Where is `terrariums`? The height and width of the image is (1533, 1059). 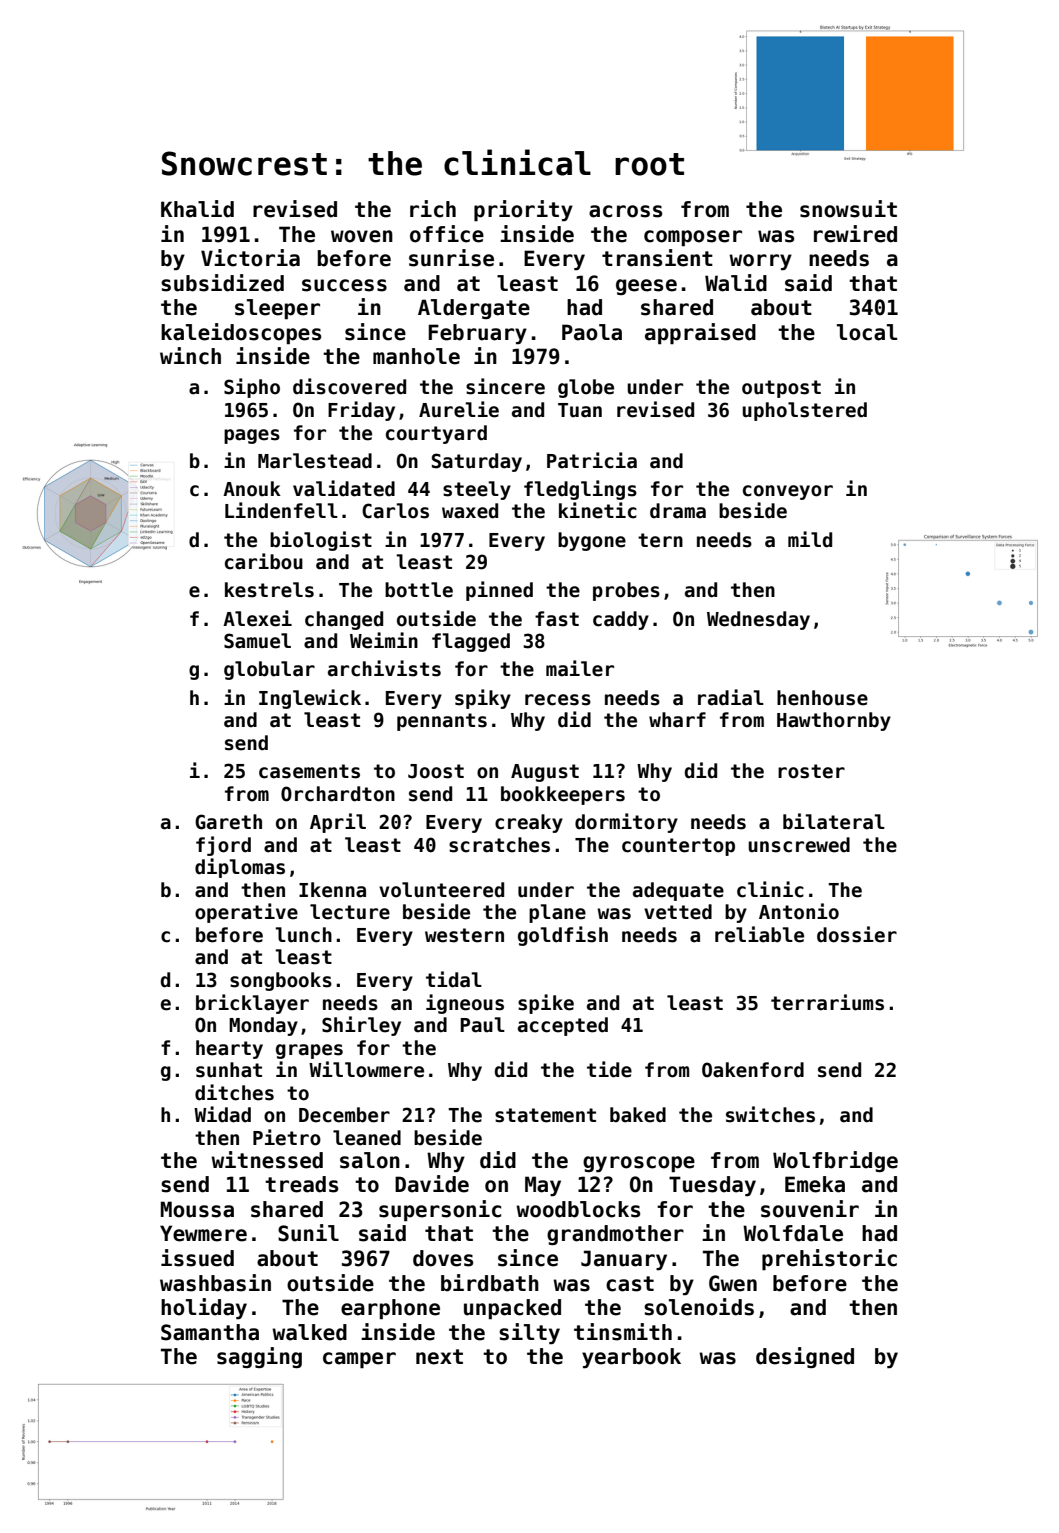
terrariums is located at coordinates (827, 1002).
